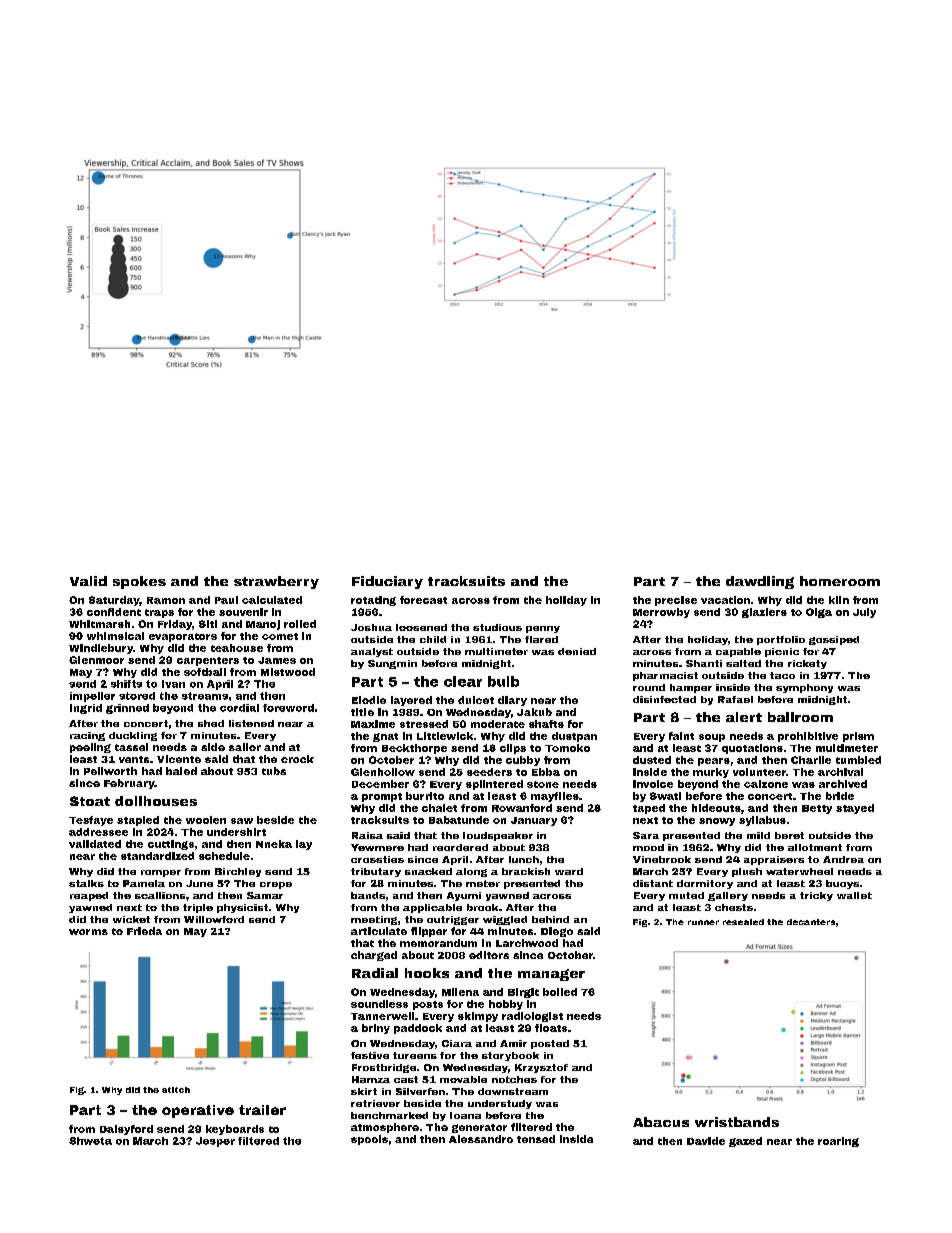 The height and width of the page is (1233, 952). Describe the element at coordinates (459, 820) in the page. I see `Babatunde` at that location.
